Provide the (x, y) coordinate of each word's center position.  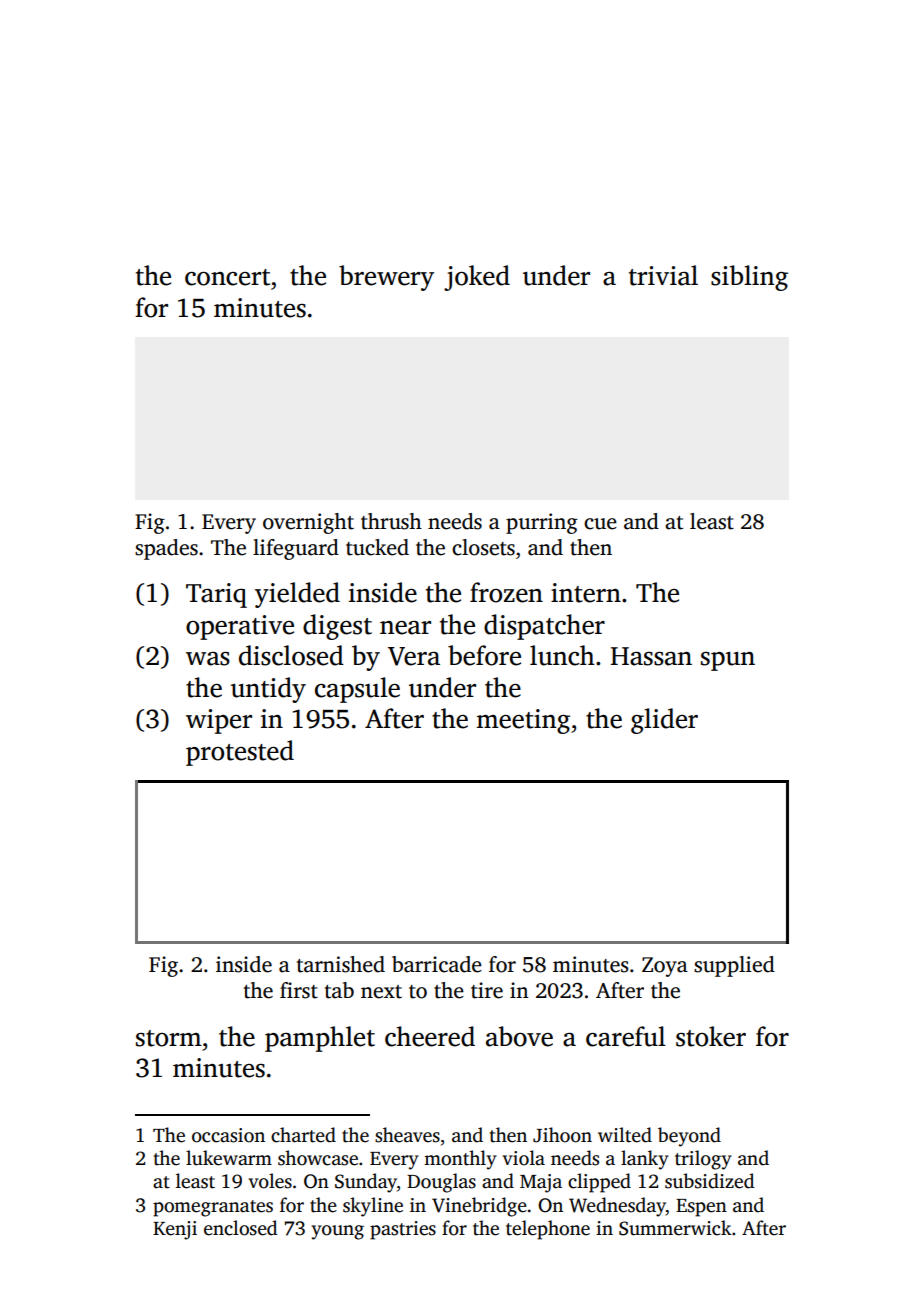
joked (477, 278)
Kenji (175, 1230)
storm (169, 1038)
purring (542, 523)
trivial (663, 275)
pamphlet (320, 1039)
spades (166, 549)
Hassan (651, 656)
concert (227, 277)
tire (487, 990)
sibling (749, 278)
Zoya (665, 967)
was (208, 659)
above (519, 1036)
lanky (645, 1160)
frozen (506, 592)
